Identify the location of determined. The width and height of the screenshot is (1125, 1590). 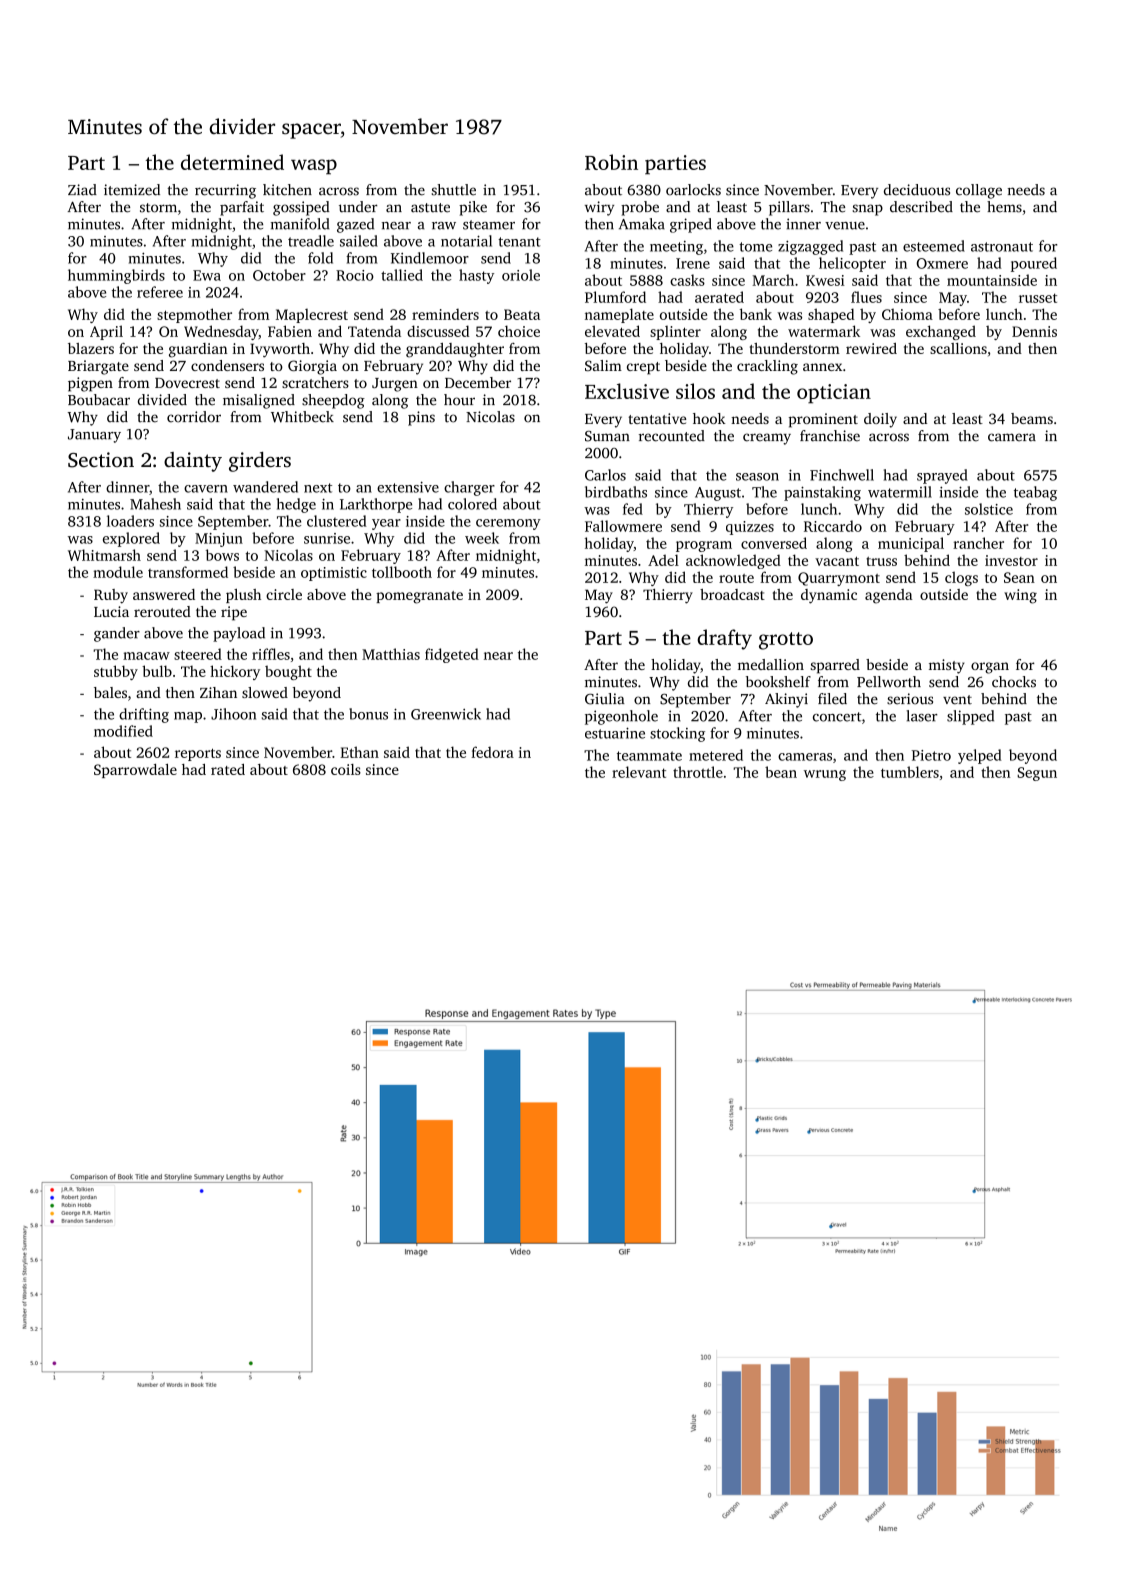
(232, 162).
